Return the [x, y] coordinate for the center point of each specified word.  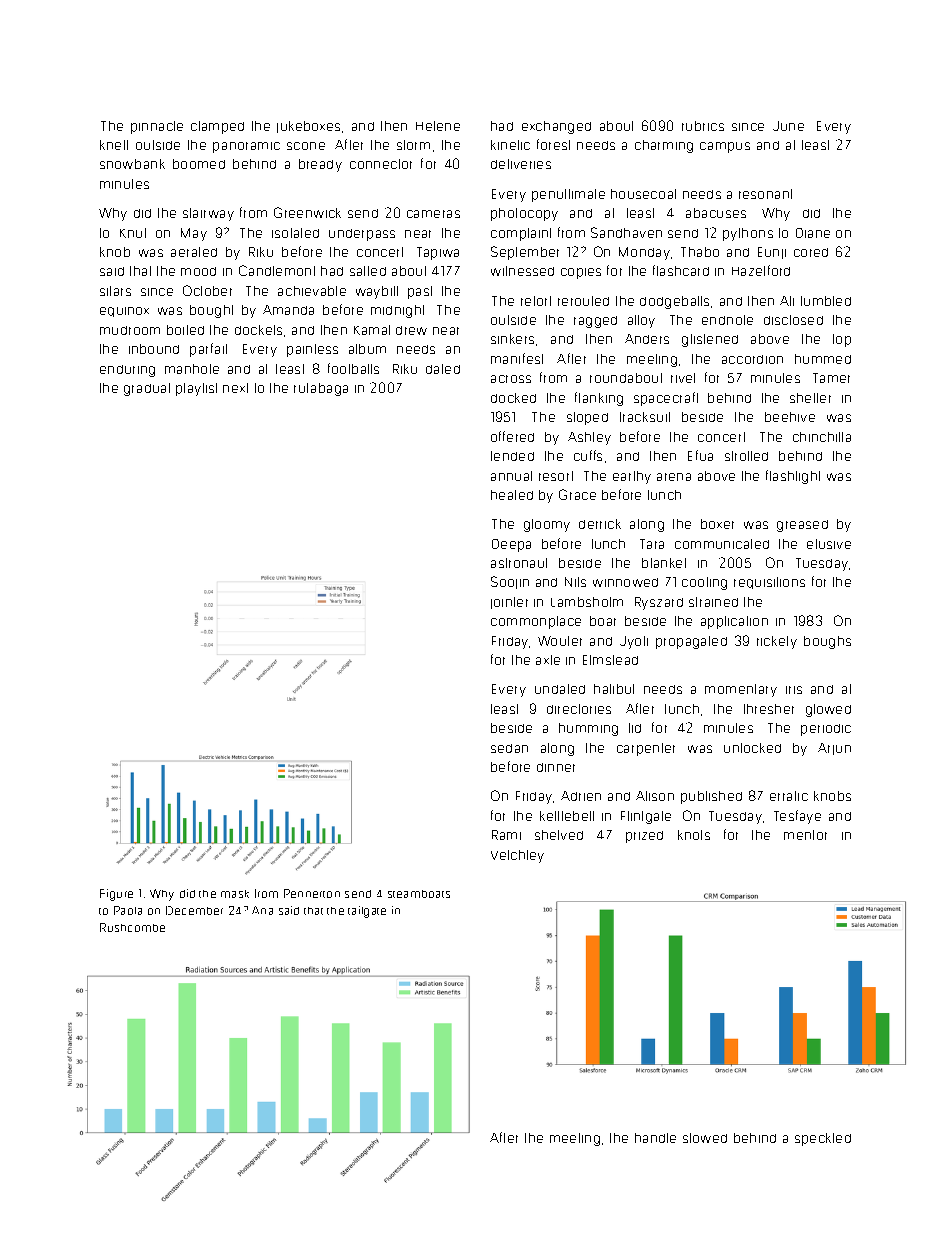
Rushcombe [132, 927]
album [367, 349]
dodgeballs [674, 302]
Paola [128, 910]
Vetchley [517, 856]
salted [368, 271]
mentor [805, 835]
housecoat [643, 194]
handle [655, 1138]
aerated [194, 252]
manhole [192, 369]
